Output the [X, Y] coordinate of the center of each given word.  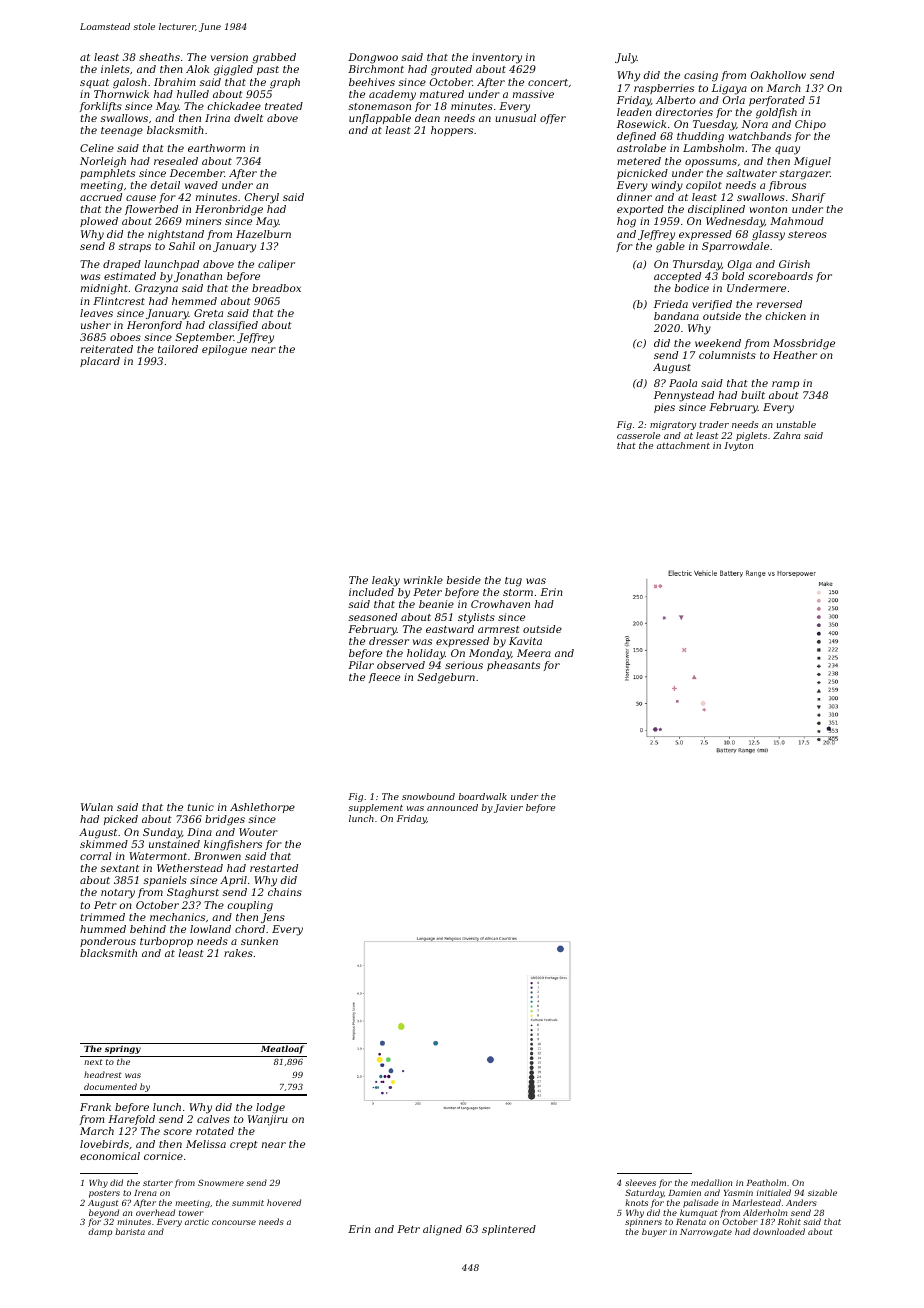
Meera [534, 653]
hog [626, 222]
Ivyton [738, 446]
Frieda [671, 304]
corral [96, 856]
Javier [508, 808]
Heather [795, 355]
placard [100, 362]
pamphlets [107, 174]
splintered [509, 1230]
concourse [234, 1222]
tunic [201, 807]
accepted [677, 277]
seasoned [372, 617]
